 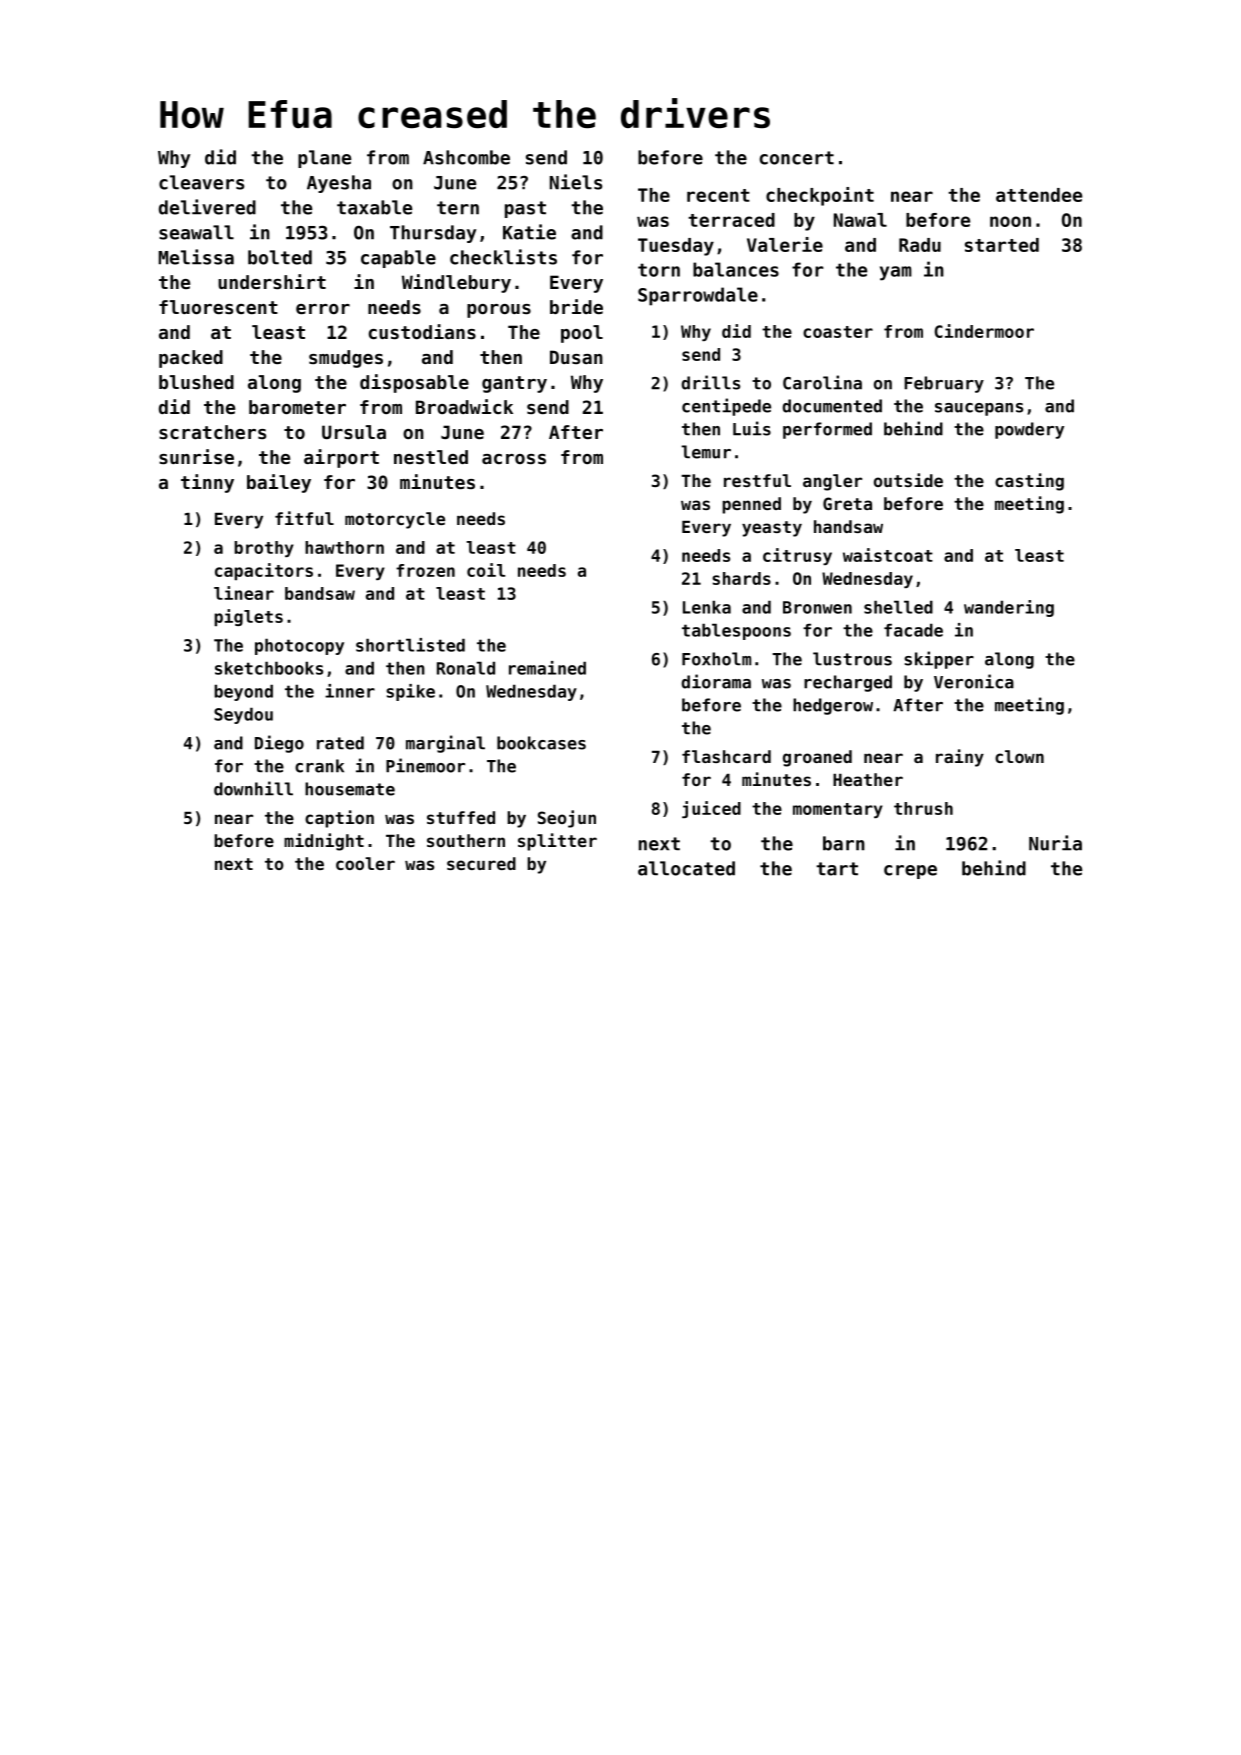 I want to click on Ashcombe, so click(x=466, y=157).
